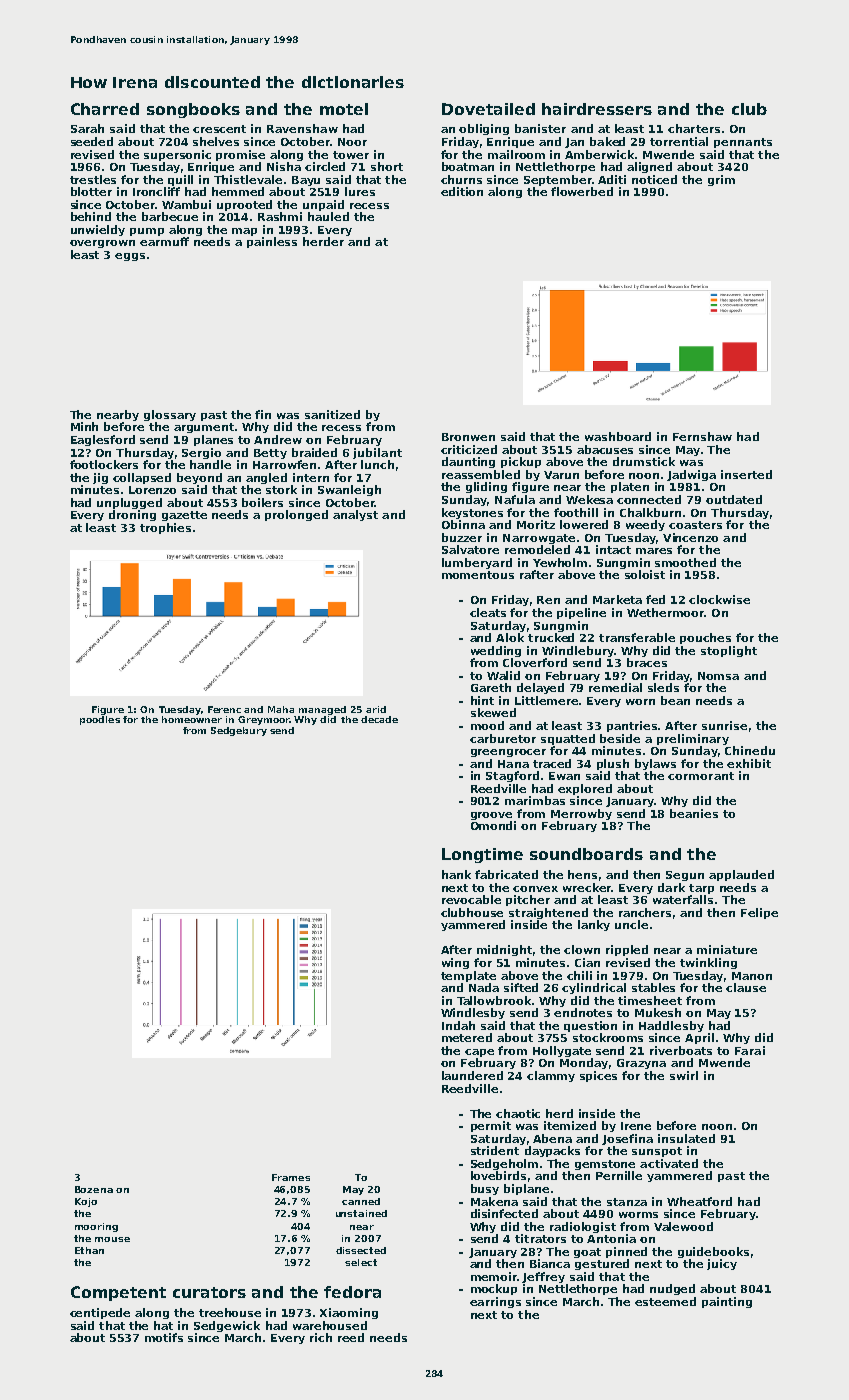  What do you see at coordinates (291, 1177) in the screenshot?
I see `Frames` at bounding box center [291, 1177].
